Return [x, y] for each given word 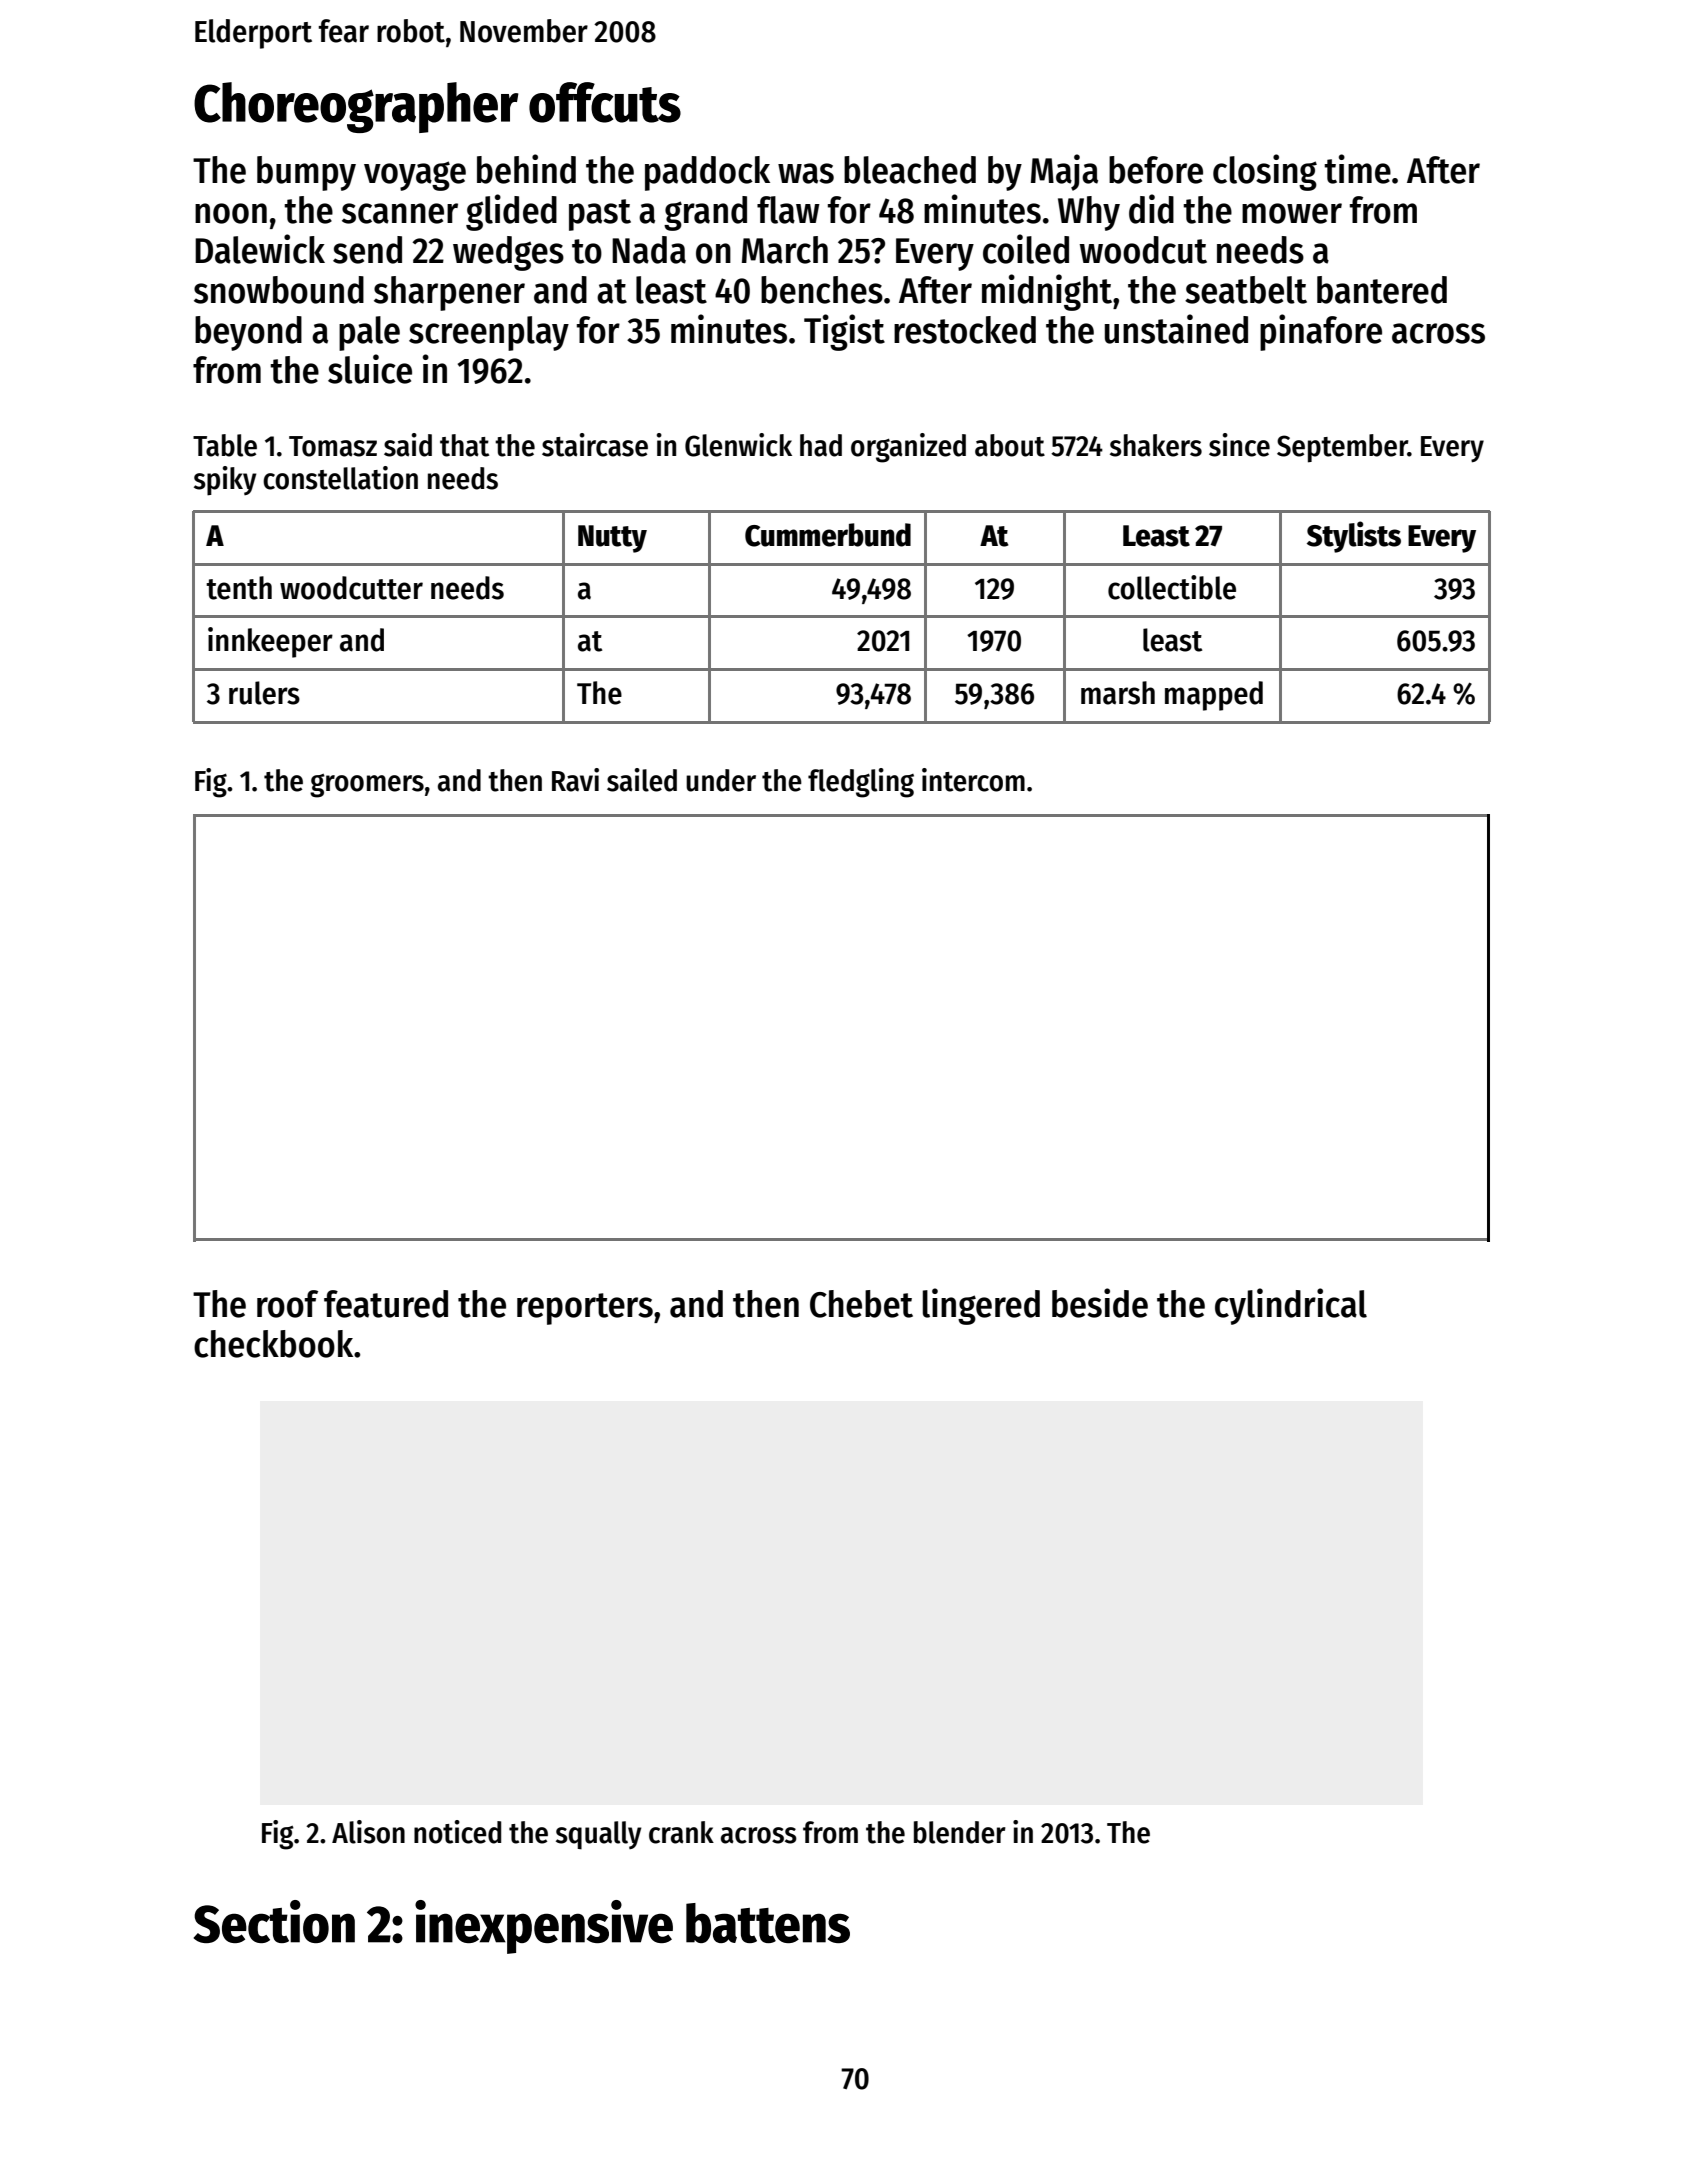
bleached [910, 170]
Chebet [861, 1304]
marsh [1118, 693]
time [1357, 169]
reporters [585, 1309]
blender [960, 1832]
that [464, 445]
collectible [1172, 587]
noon [231, 213]
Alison [368, 1832]
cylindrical [1291, 1306]
